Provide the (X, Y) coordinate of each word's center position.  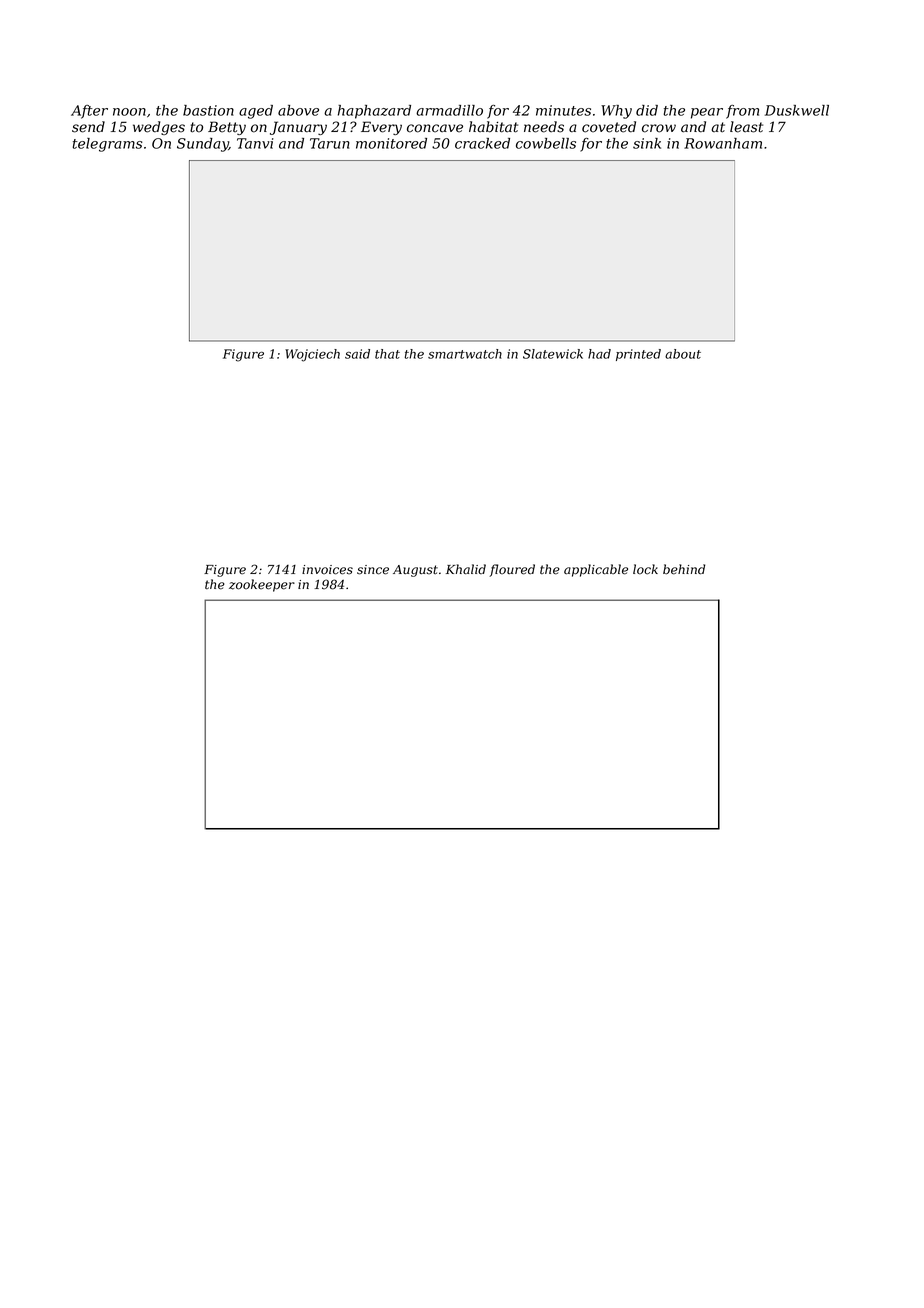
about (683, 354)
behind (684, 569)
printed (638, 355)
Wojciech (312, 355)
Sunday (203, 145)
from (742, 112)
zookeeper (262, 585)
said (357, 354)
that (387, 354)
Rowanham (723, 143)
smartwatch (465, 354)
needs (544, 127)
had (599, 354)
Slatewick (553, 354)
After (89, 112)
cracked (482, 143)
